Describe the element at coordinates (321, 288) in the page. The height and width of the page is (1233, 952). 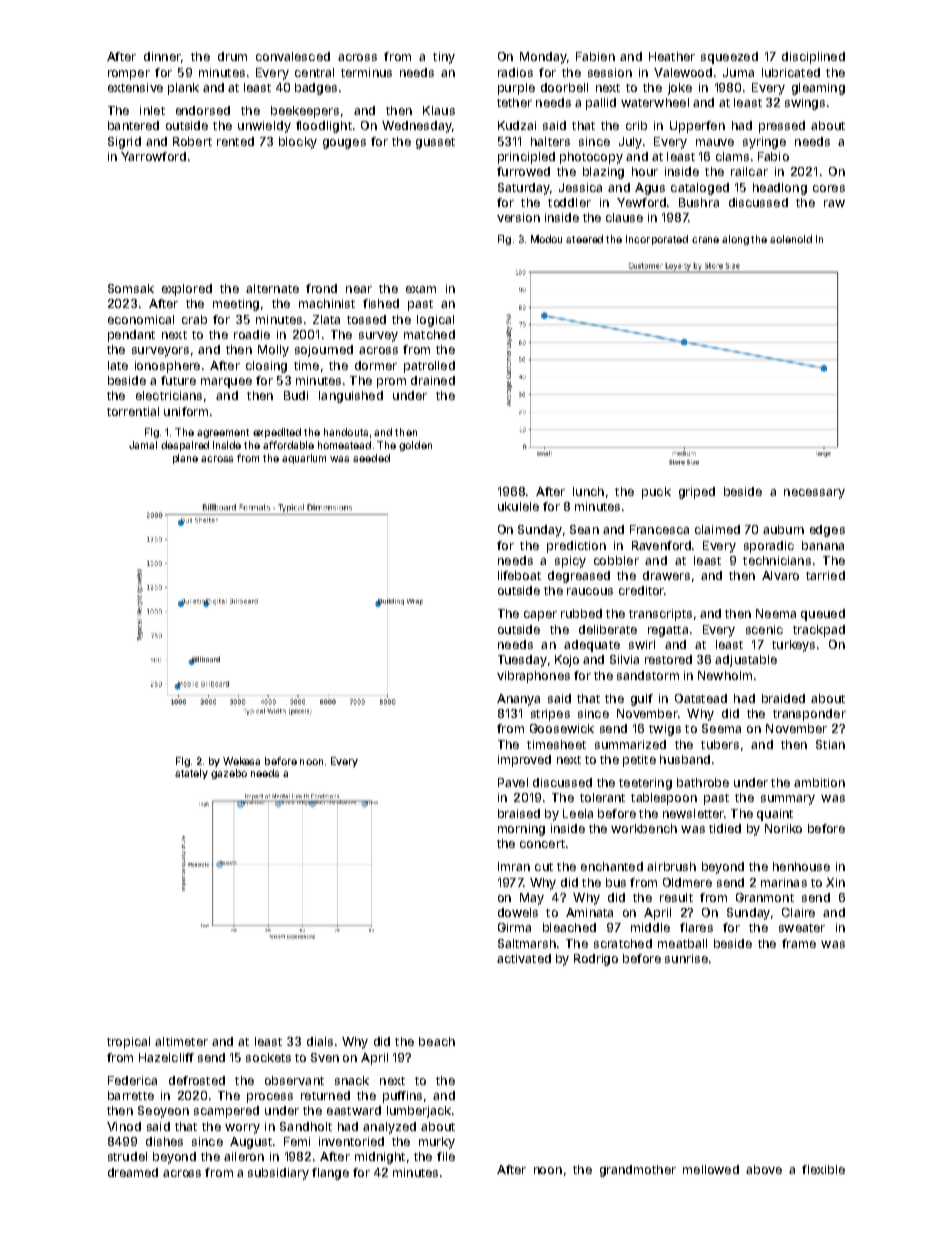
I see `frond` at that location.
